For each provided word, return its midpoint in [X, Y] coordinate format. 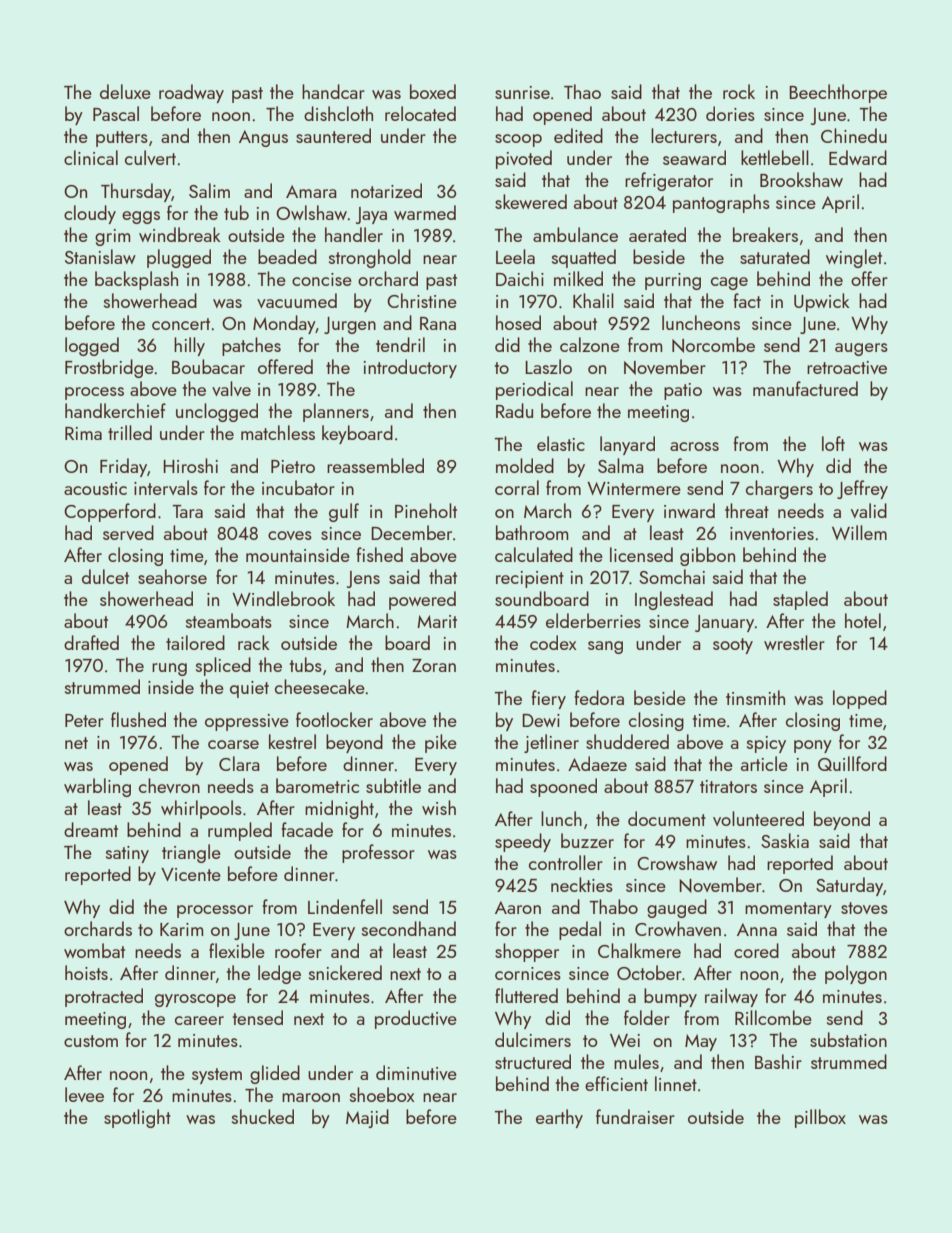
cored [756, 950]
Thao [582, 91]
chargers [779, 489]
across [694, 446]
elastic [561, 443]
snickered [345, 972]
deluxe [125, 91]
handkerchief [115, 410]
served [128, 532]
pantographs [721, 203]
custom [91, 1041]
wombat [94, 950]
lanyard [627, 445]
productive [416, 1019]
